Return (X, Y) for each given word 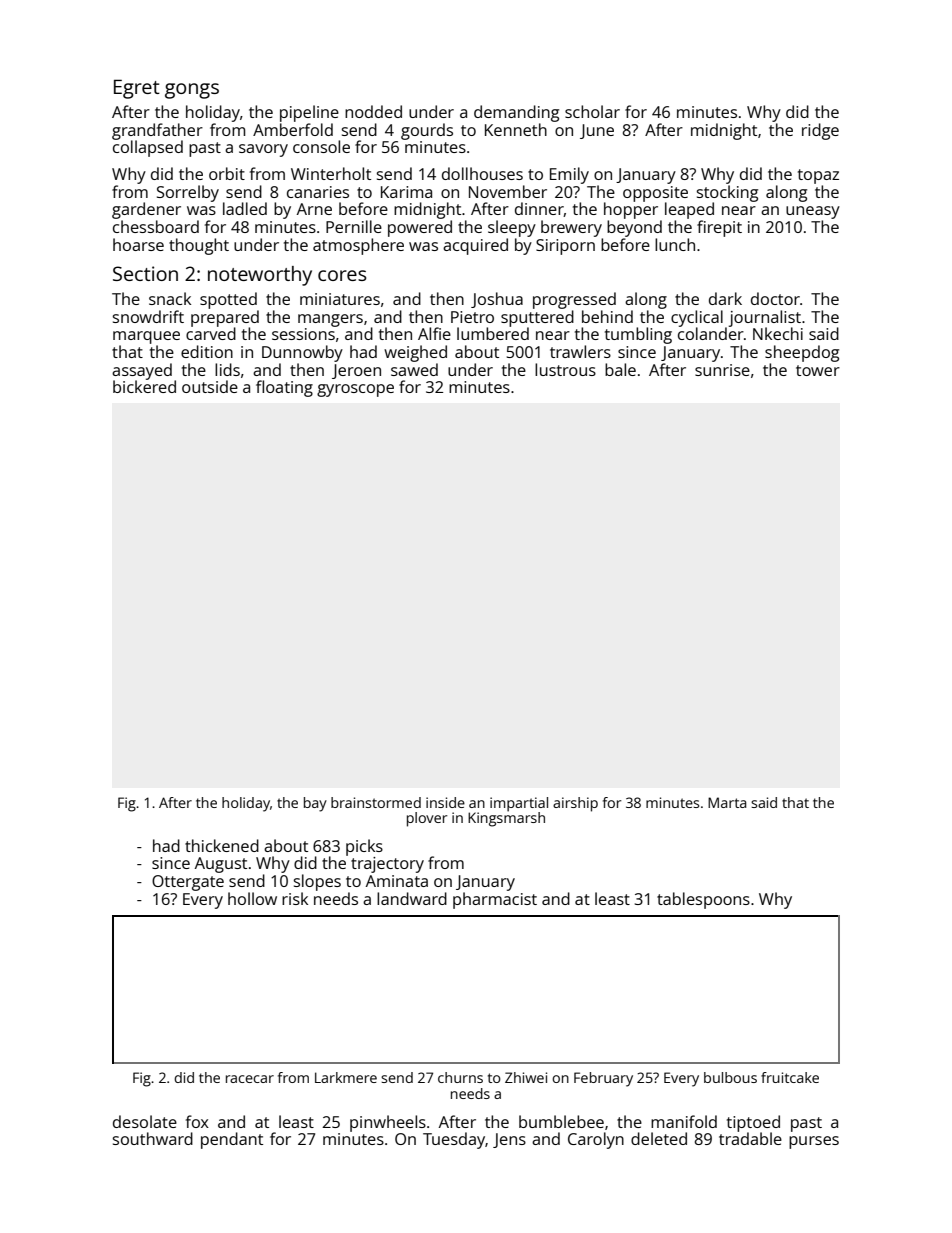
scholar (592, 111)
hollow (252, 898)
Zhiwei (526, 1077)
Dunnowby (302, 353)
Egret (137, 89)
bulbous (730, 1077)
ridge (820, 131)
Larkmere (346, 1077)
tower (818, 370)
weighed (415, 353)
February (603, 1079)
